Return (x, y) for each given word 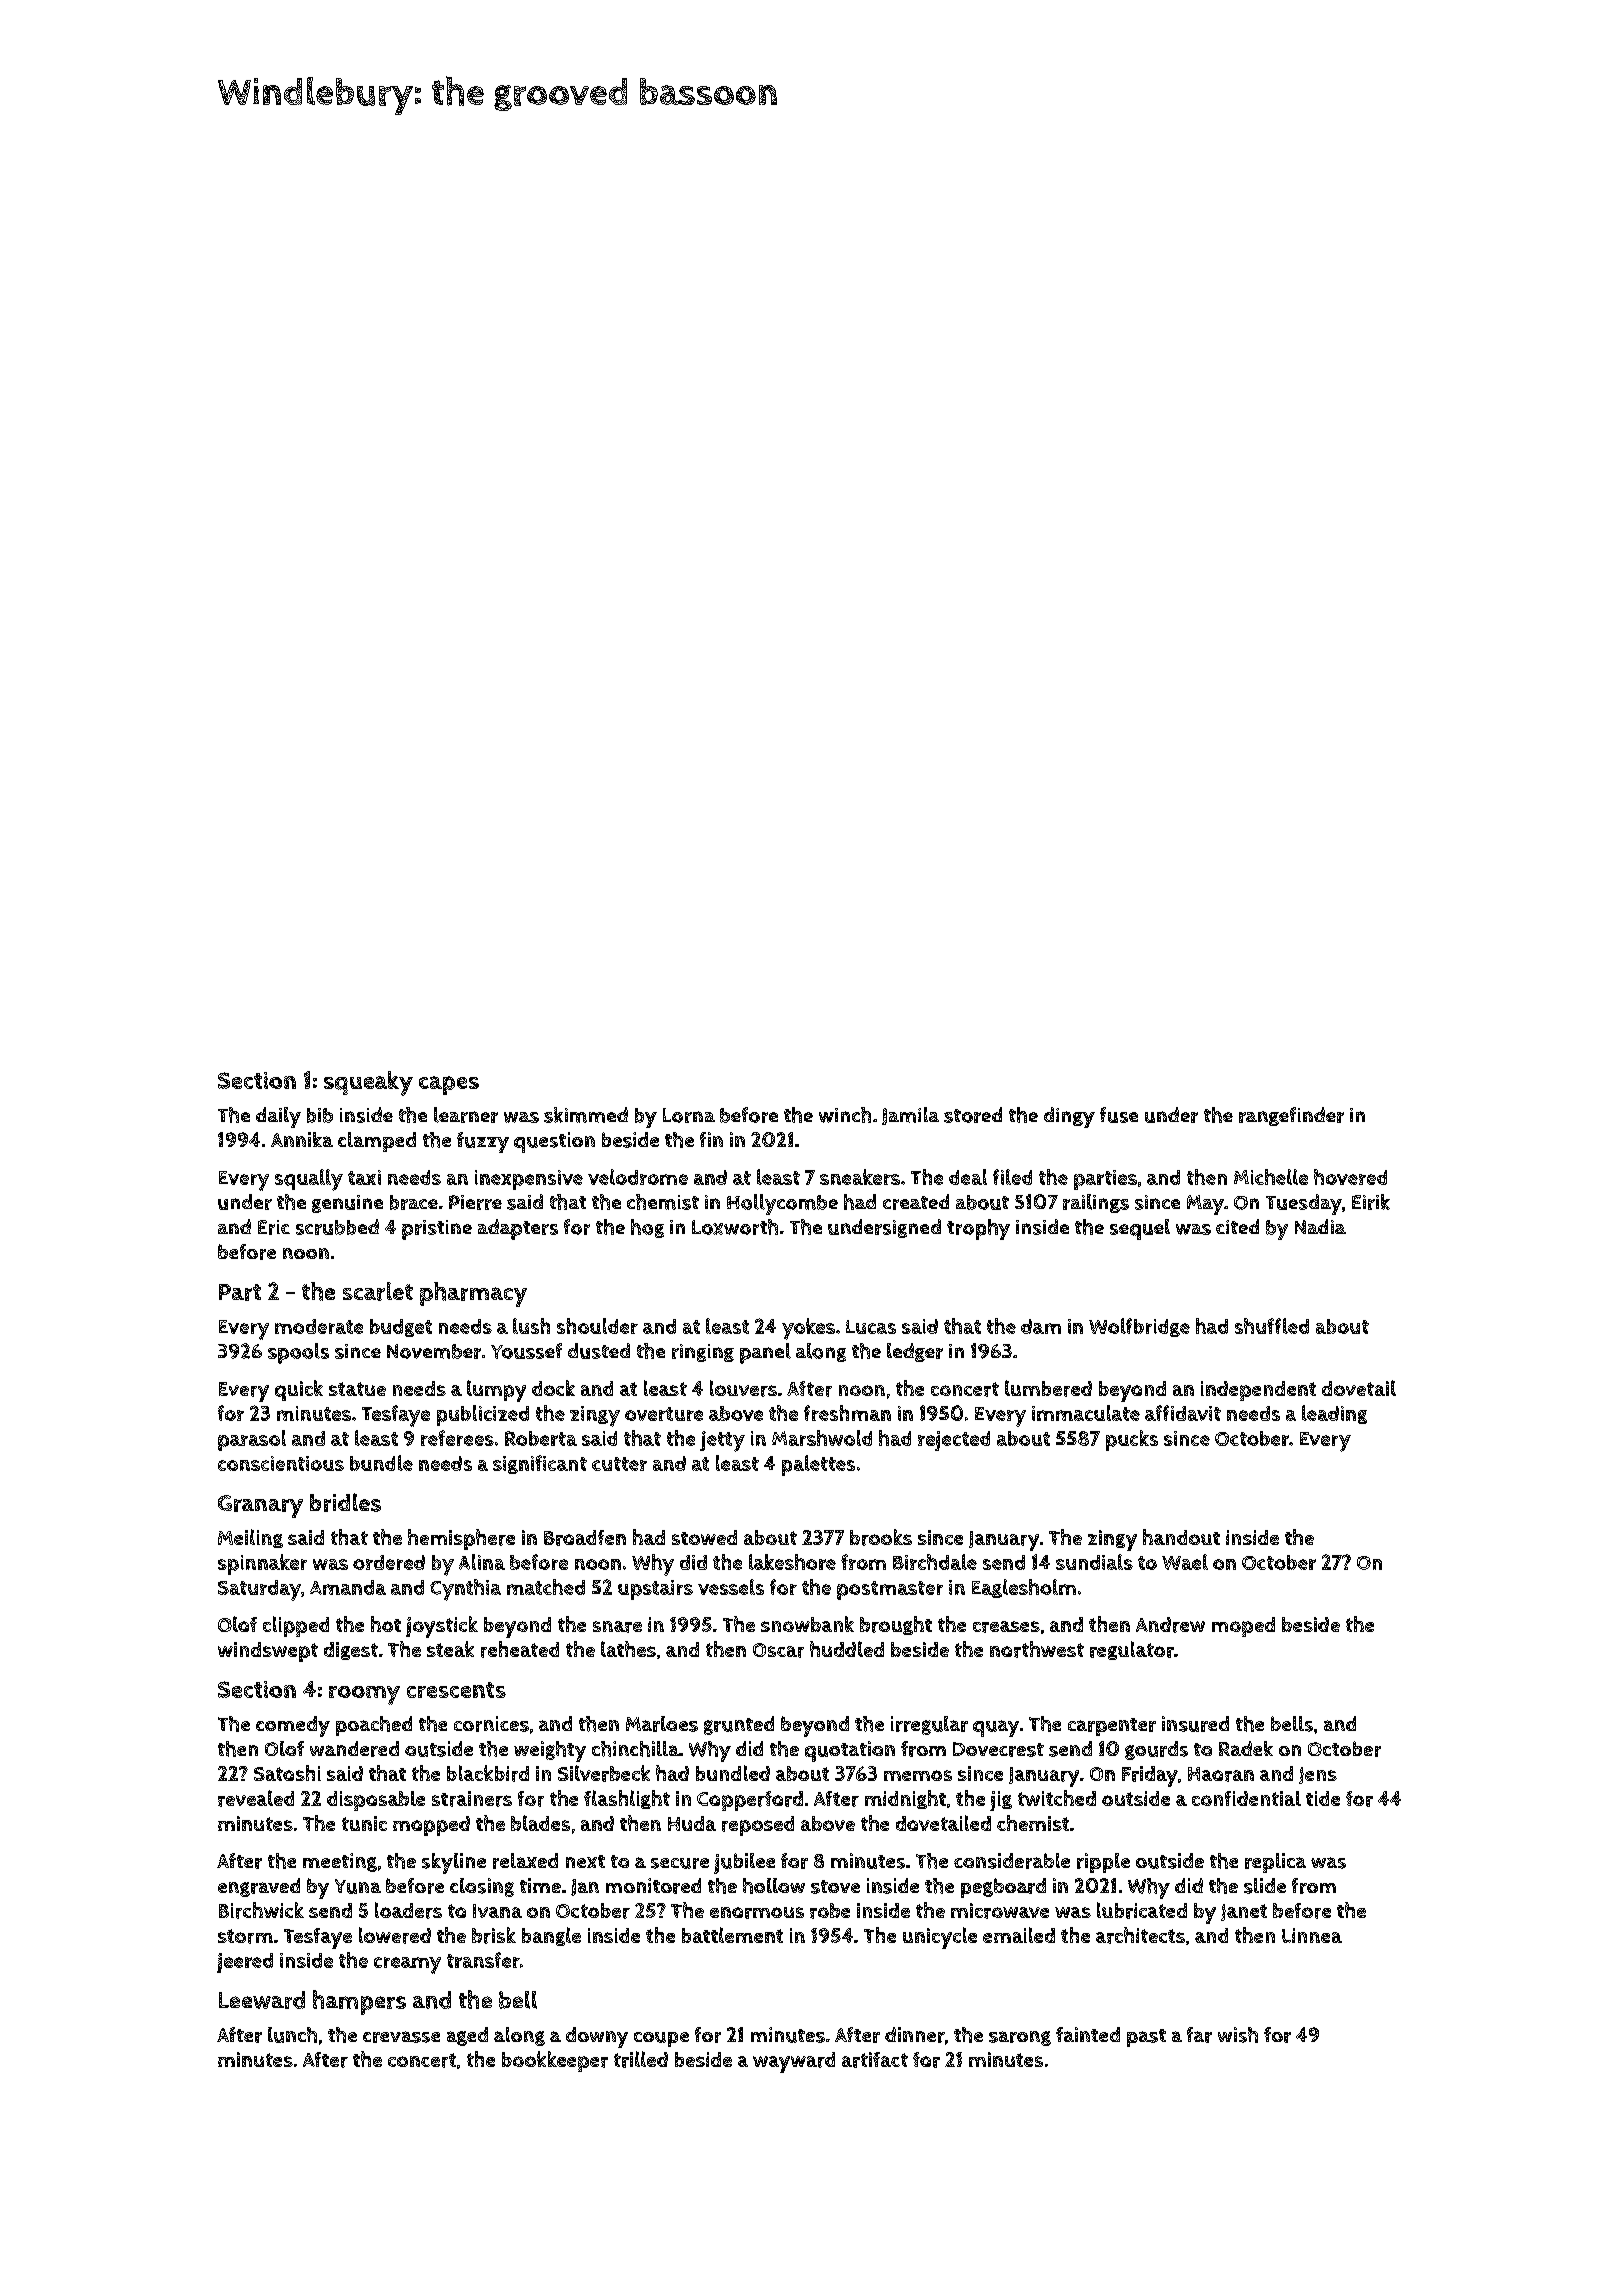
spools (298, 1353)
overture (664, 1414)
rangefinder (1291, 1116)
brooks (881, 1537)
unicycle (940, 1938)
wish (1238, 2035)
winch (845, 1115)
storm (245, 1936)
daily (278, 1117)
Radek (1246, 1748)
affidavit (1183, 1413)
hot (386, 1624)
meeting (340, 1862)
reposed (758, 1826)
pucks (1132, 1440)
